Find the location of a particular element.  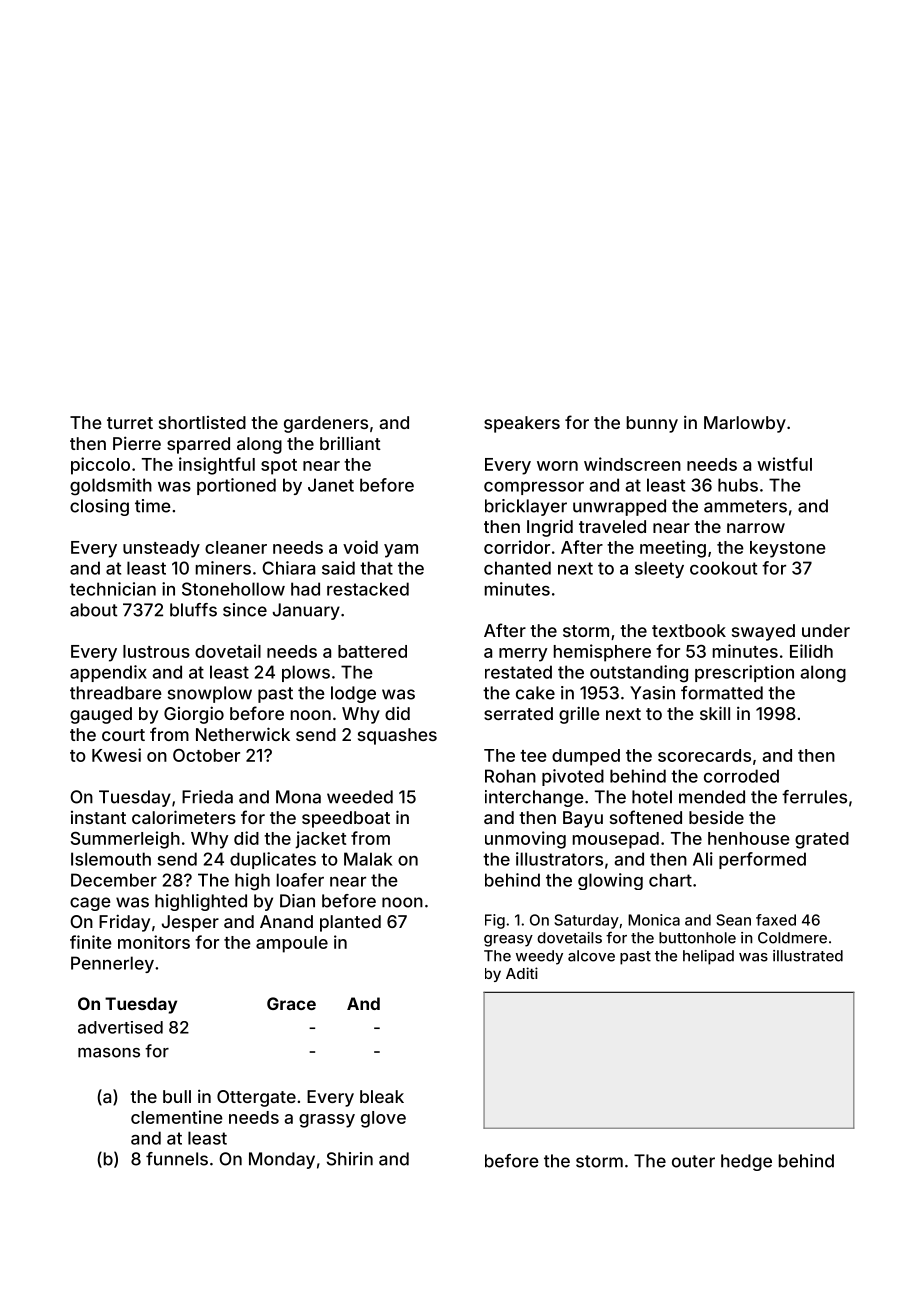

plows is located at coordinates (306, 673).
